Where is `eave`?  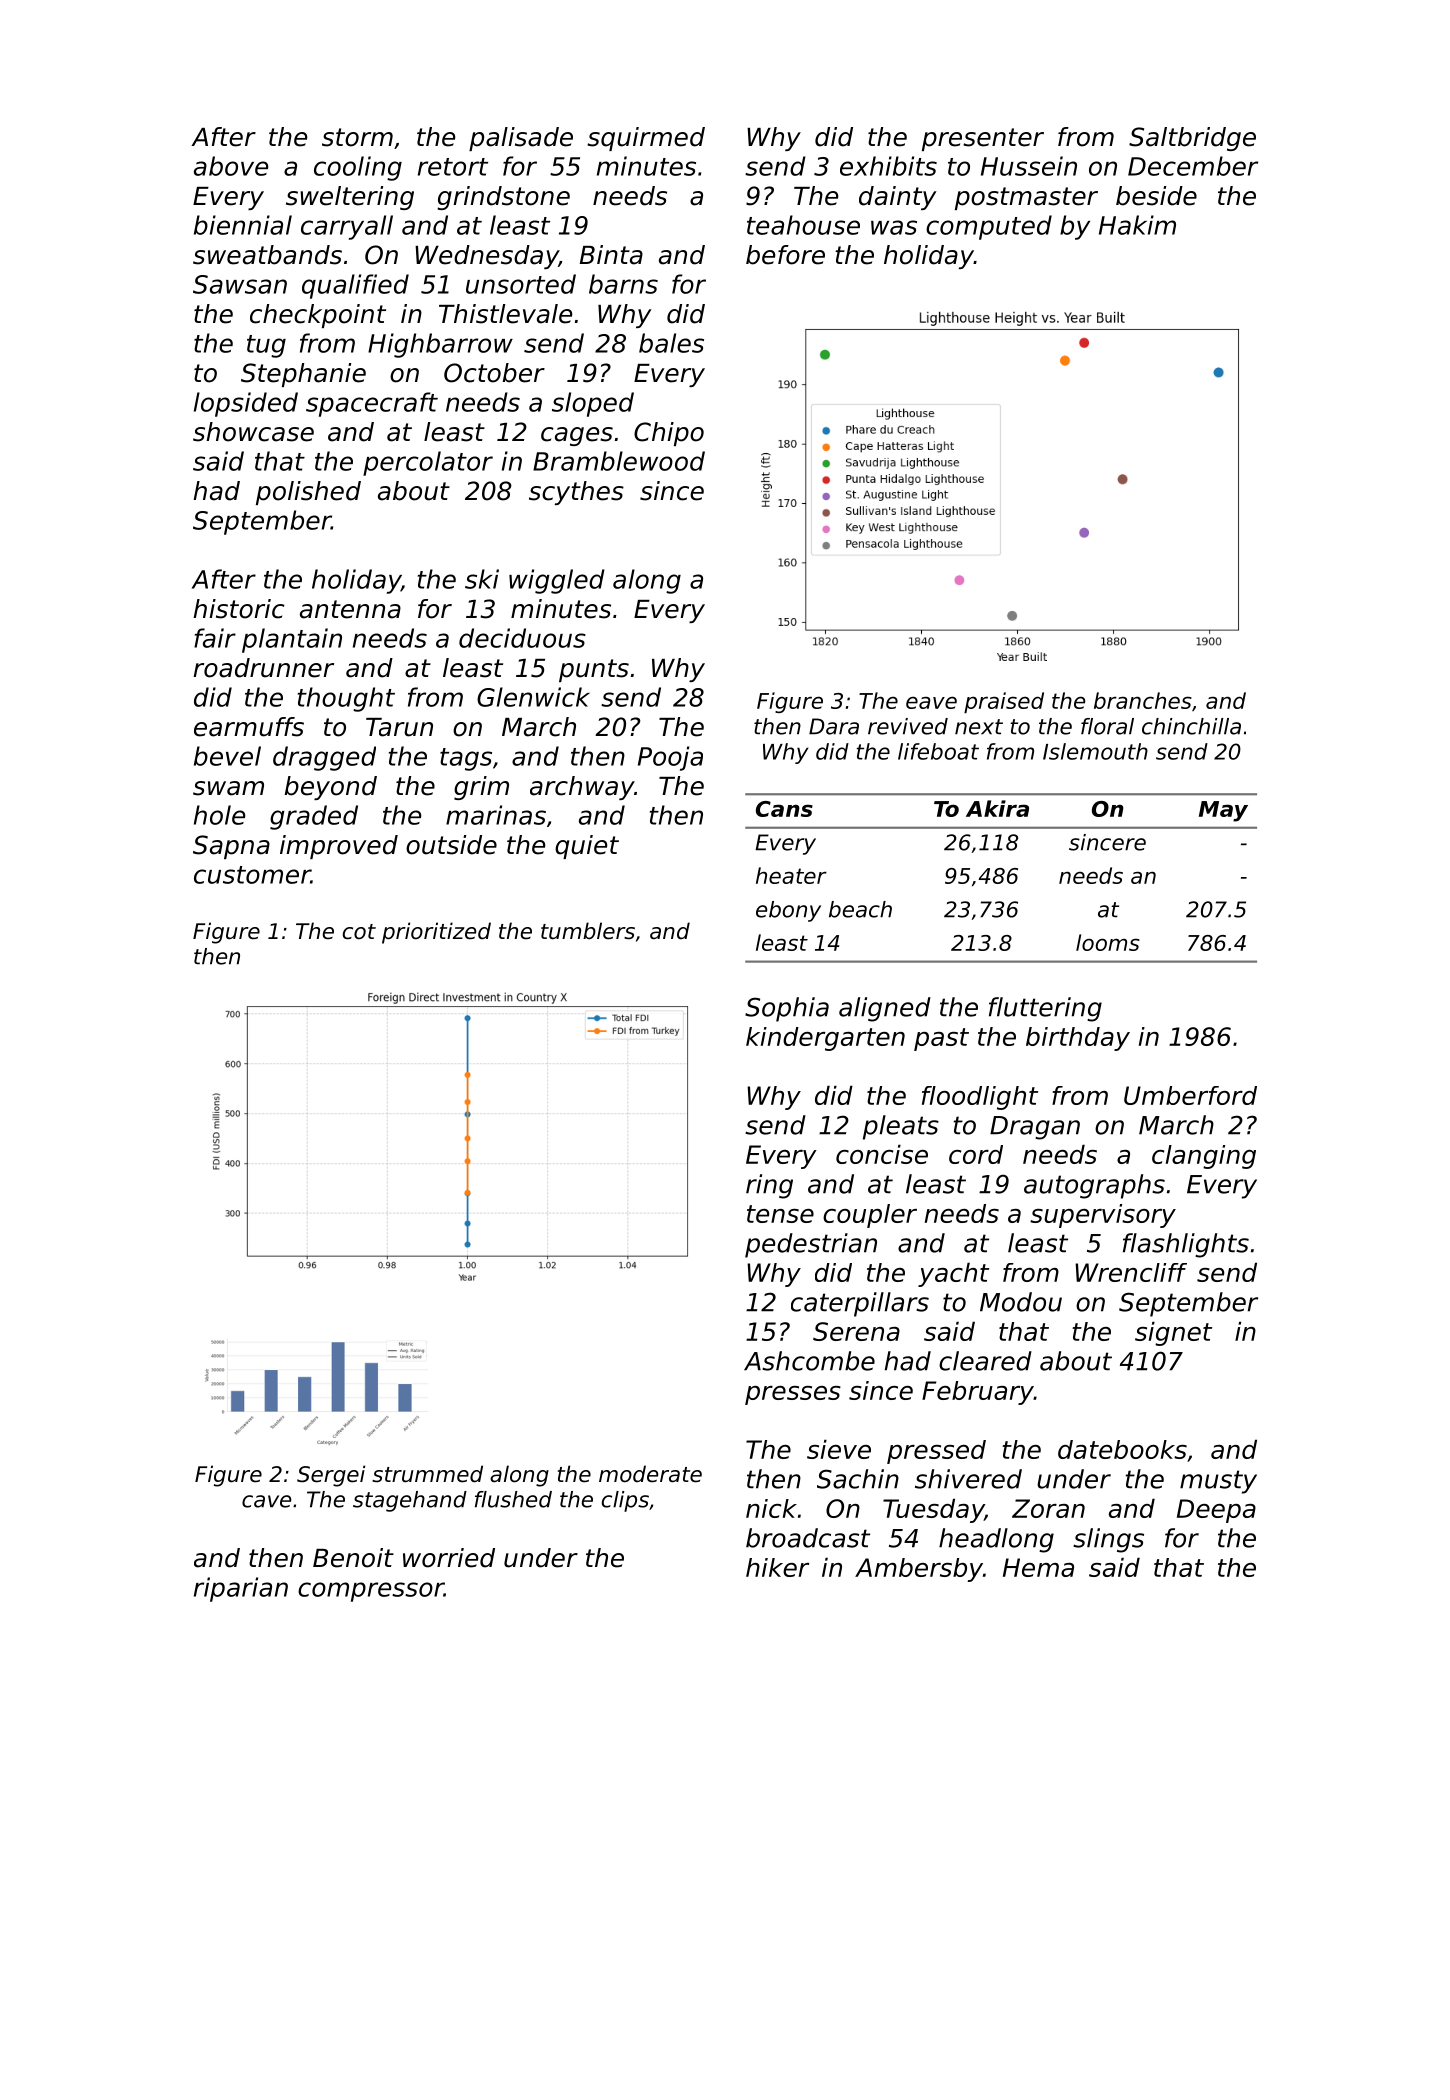 eave is located at coordinates (931, 702).
